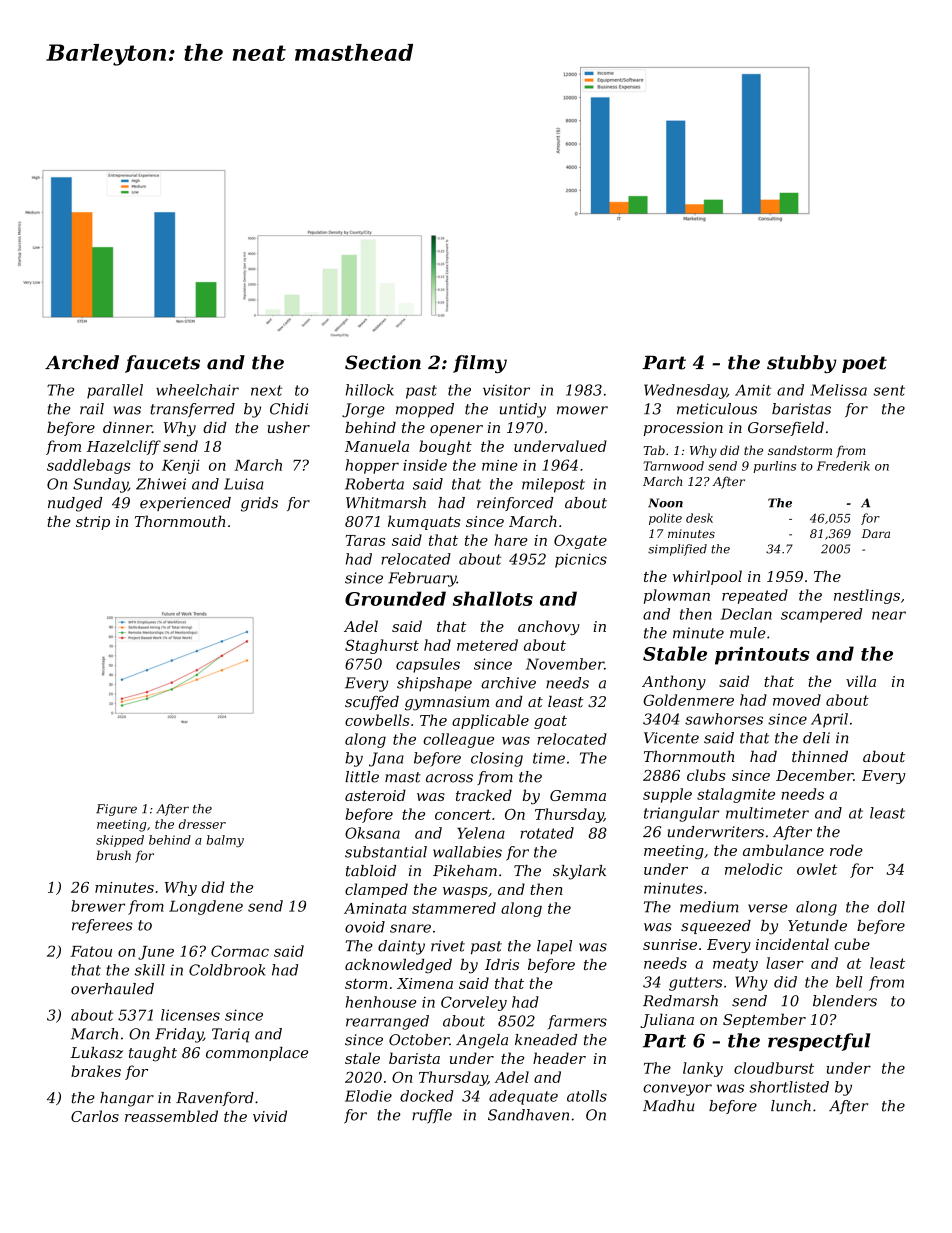  I want to click on Sandhaven, so click(528, 1115).
